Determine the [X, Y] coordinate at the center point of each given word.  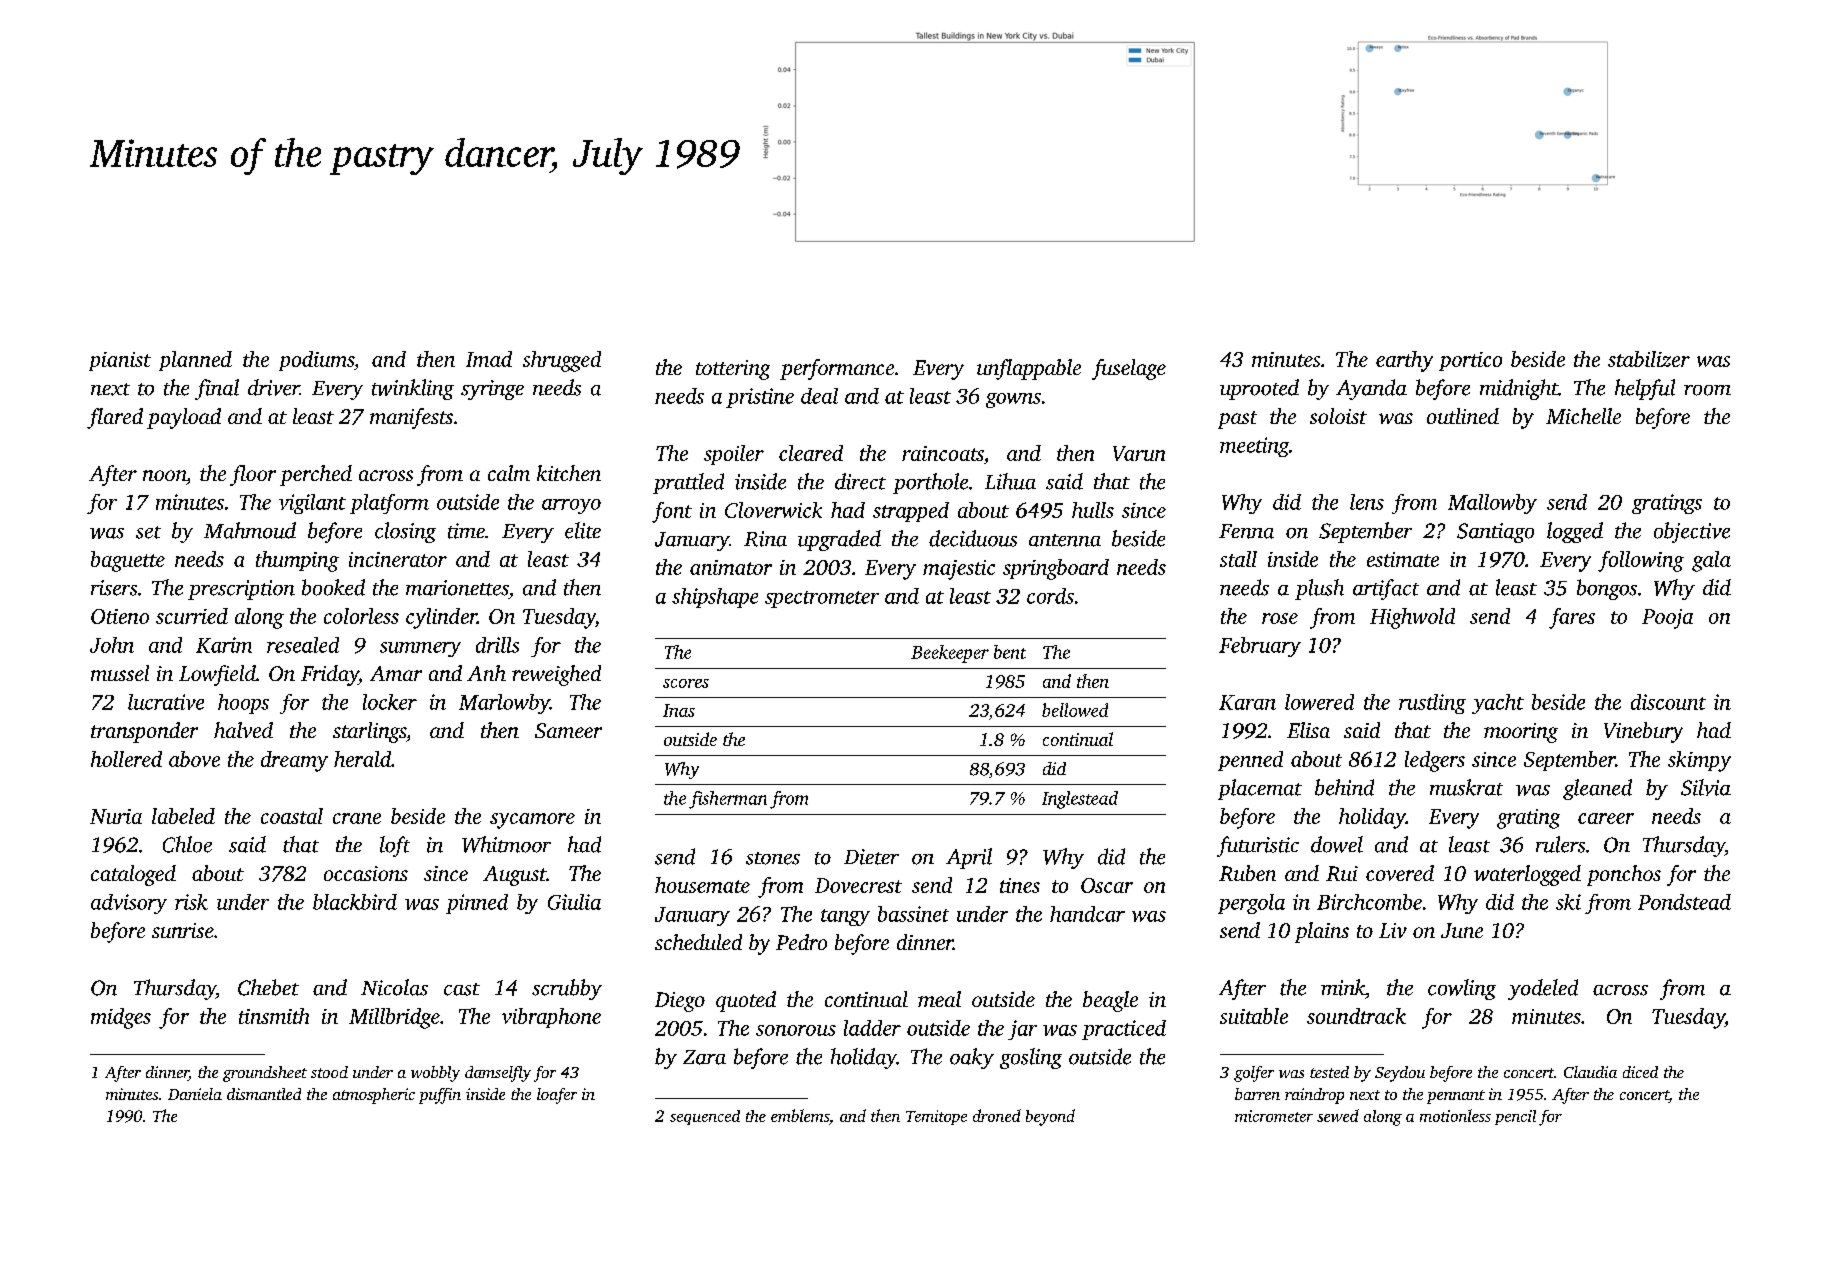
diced [1640, 1072]
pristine [760, 398]
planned [195, 361]
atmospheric [374, 1096]
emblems [800, 1115]
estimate [1403, 559]
